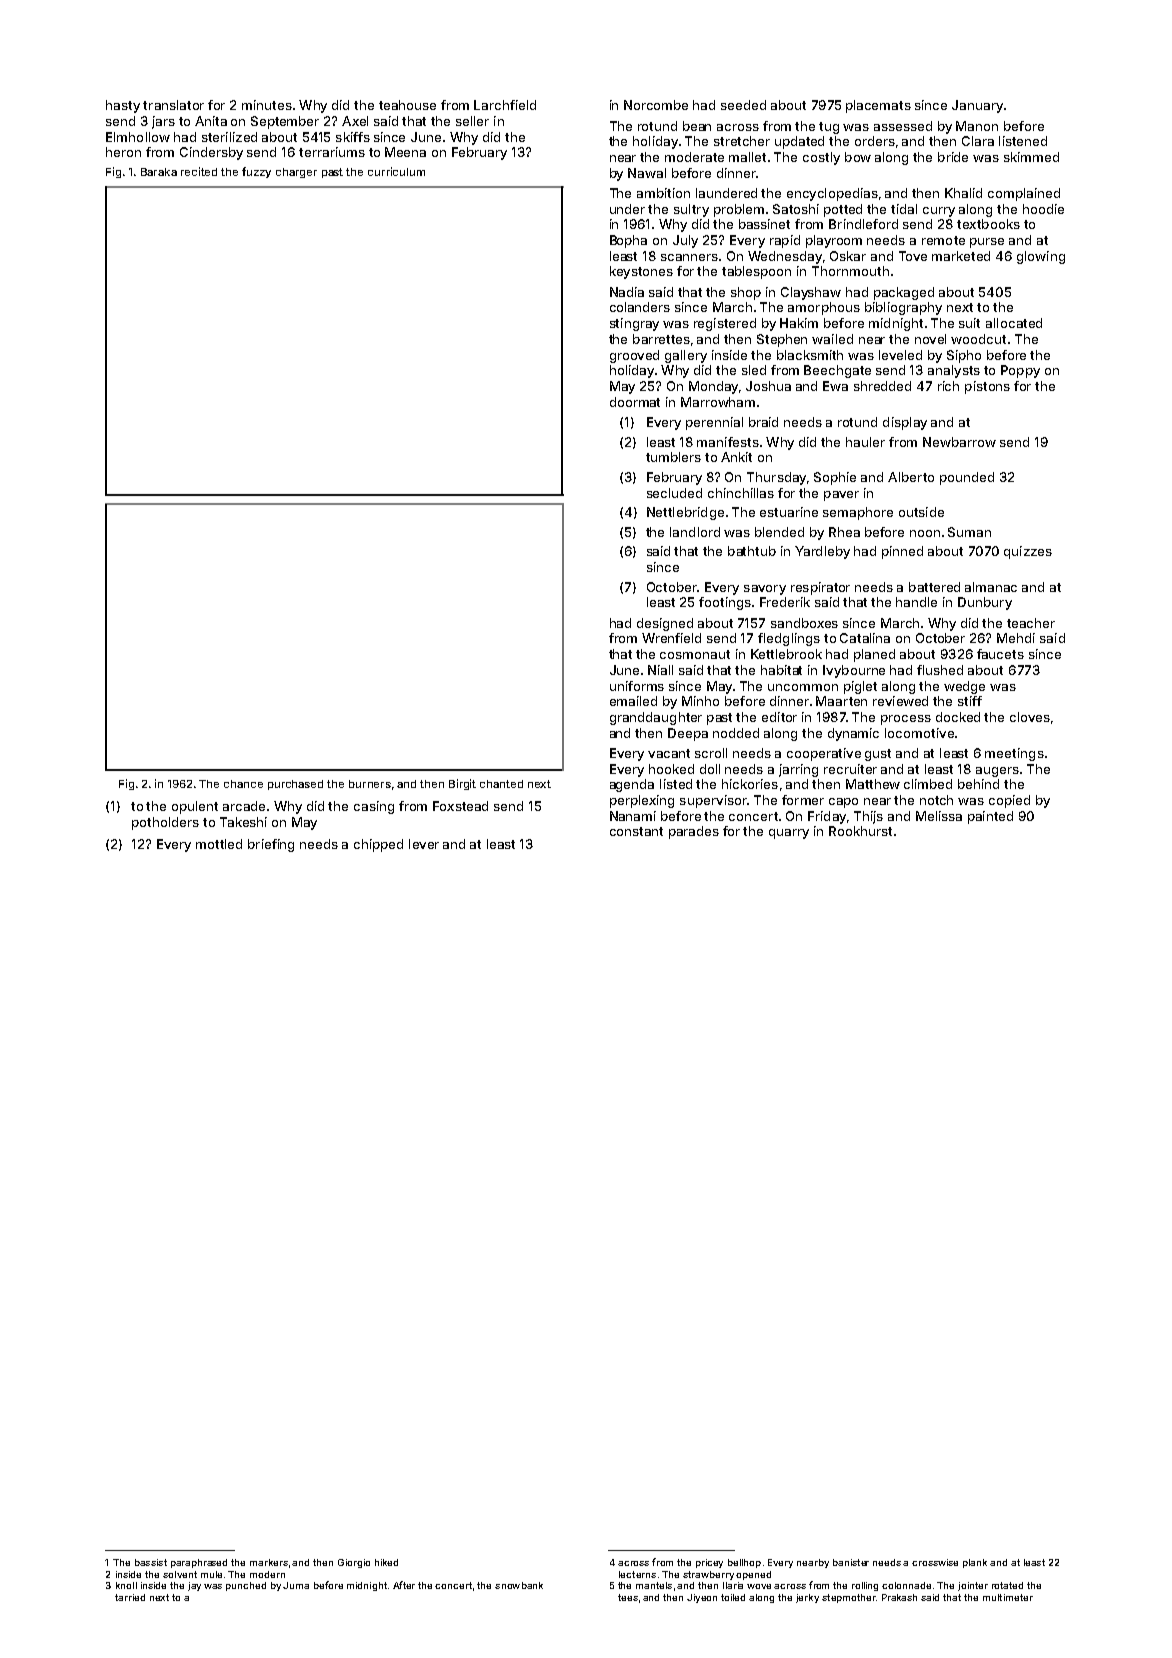 The width and height of the screenshot is (1172, 1658). Describe the element at coordinates (835, 386) in the screenshot. I see `Ewa` at that location.
